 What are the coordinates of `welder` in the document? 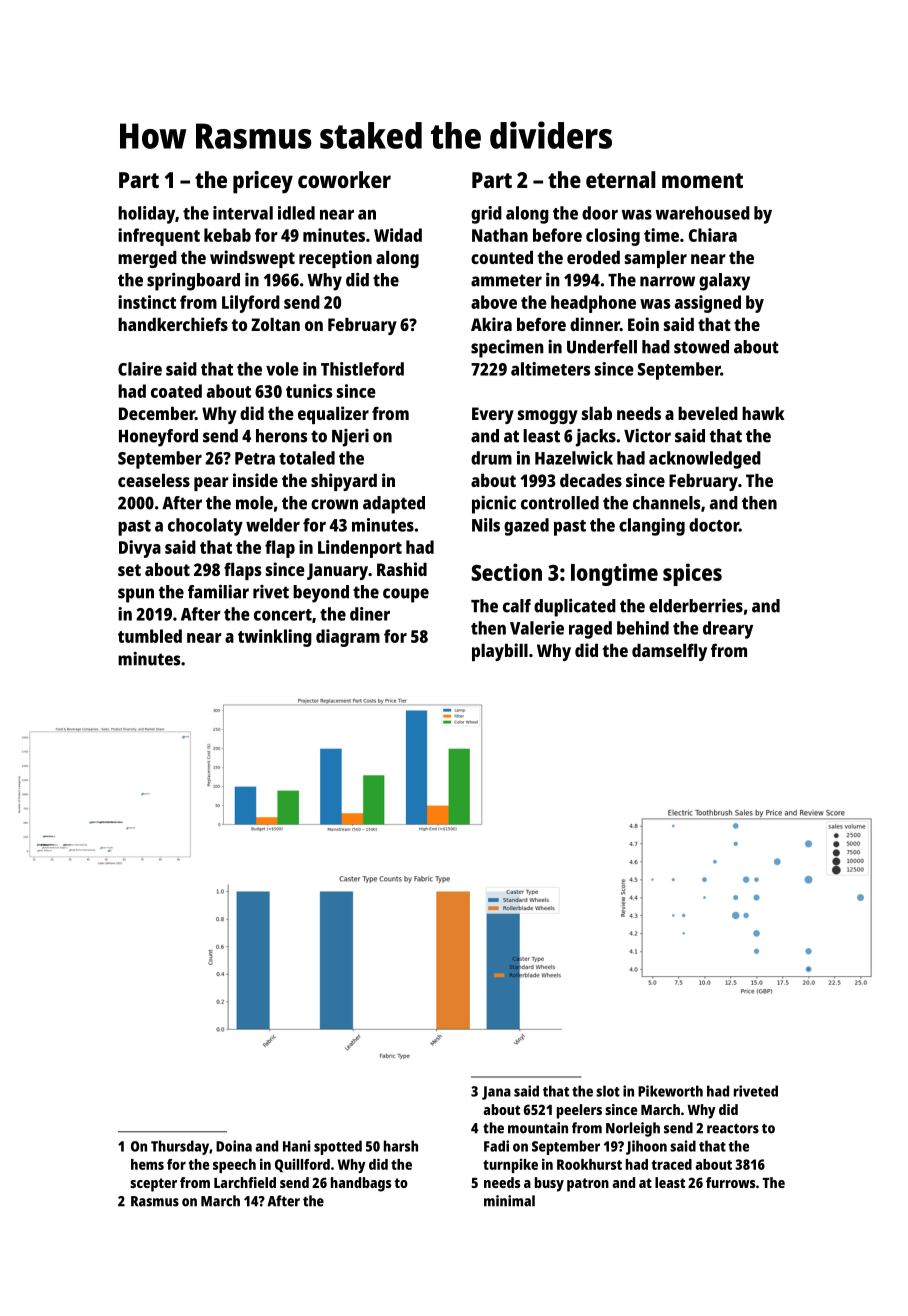 It's located at (273, 525).
